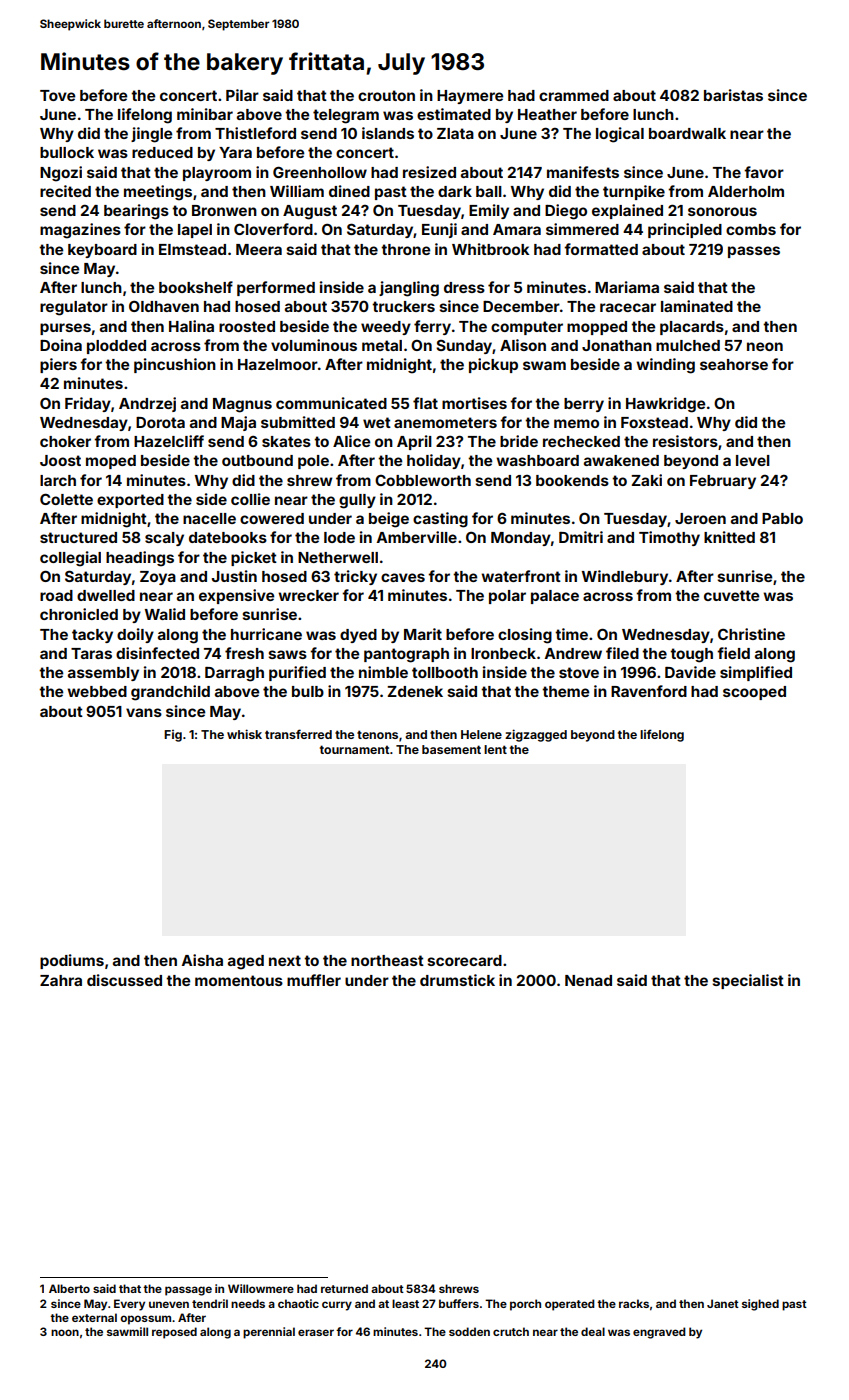  I want to click on Eunji, so click(439, 230).
